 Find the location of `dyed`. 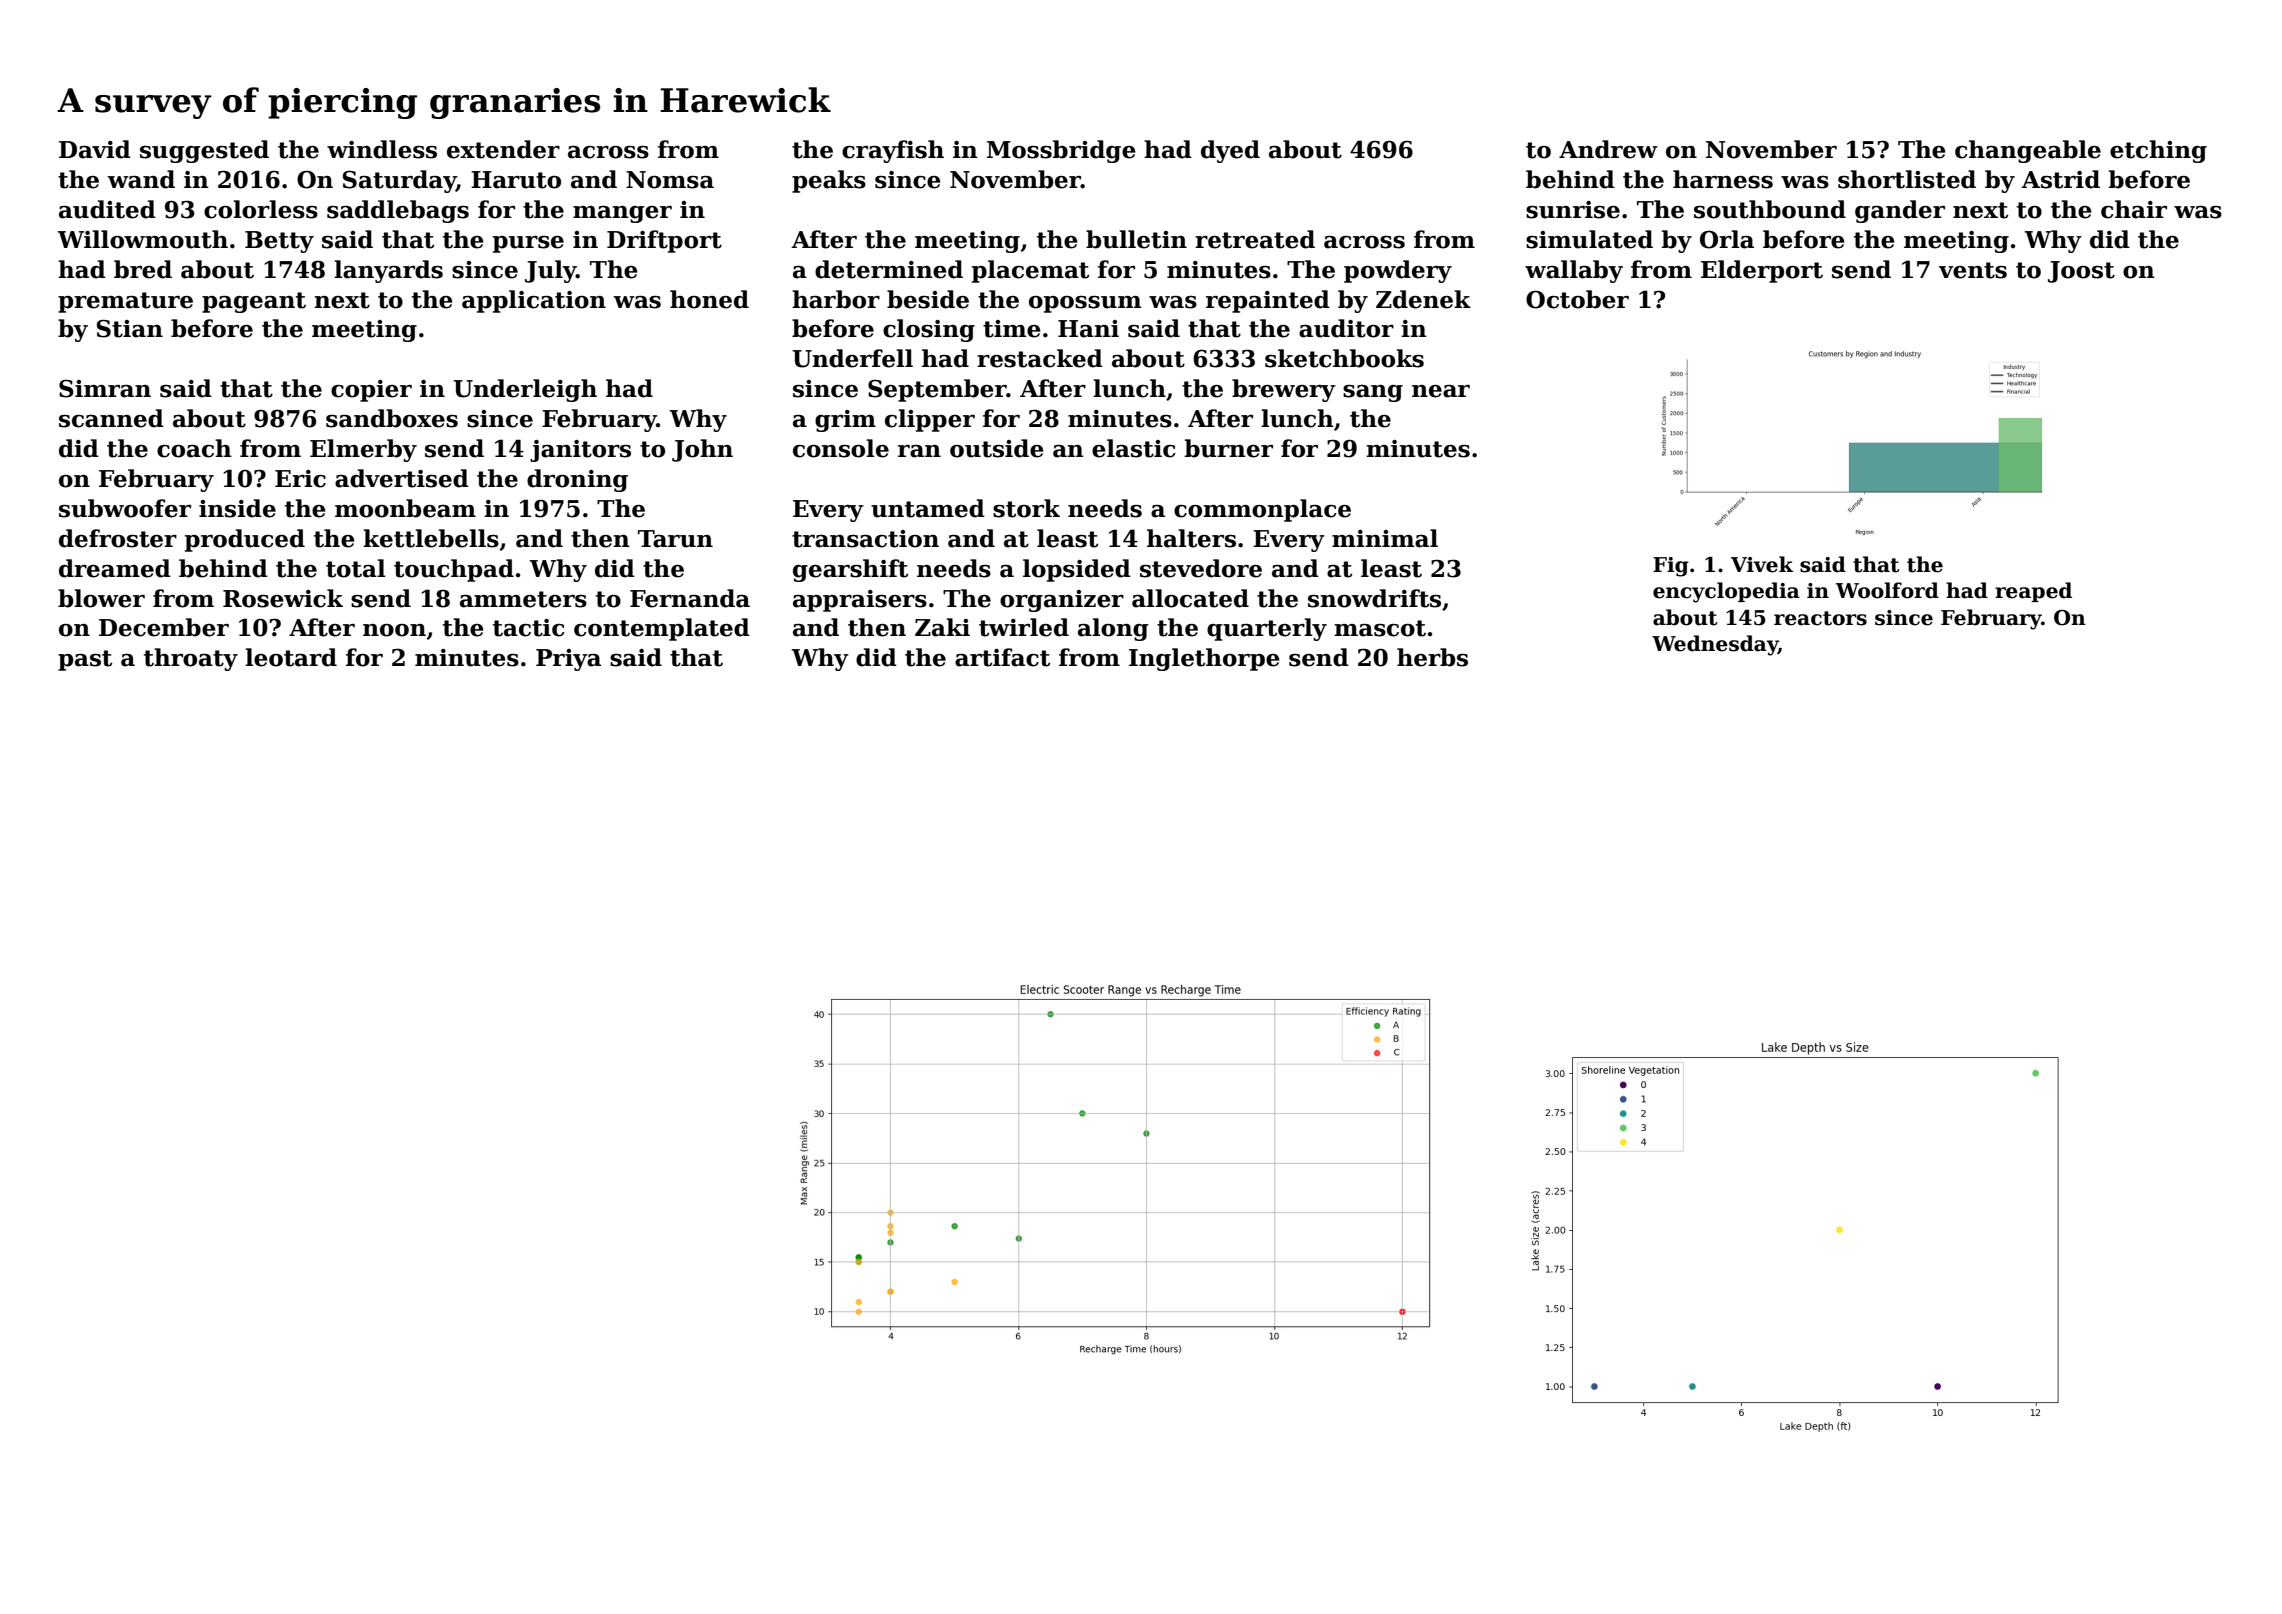

dyed is located at coordinates (1230, 151).
